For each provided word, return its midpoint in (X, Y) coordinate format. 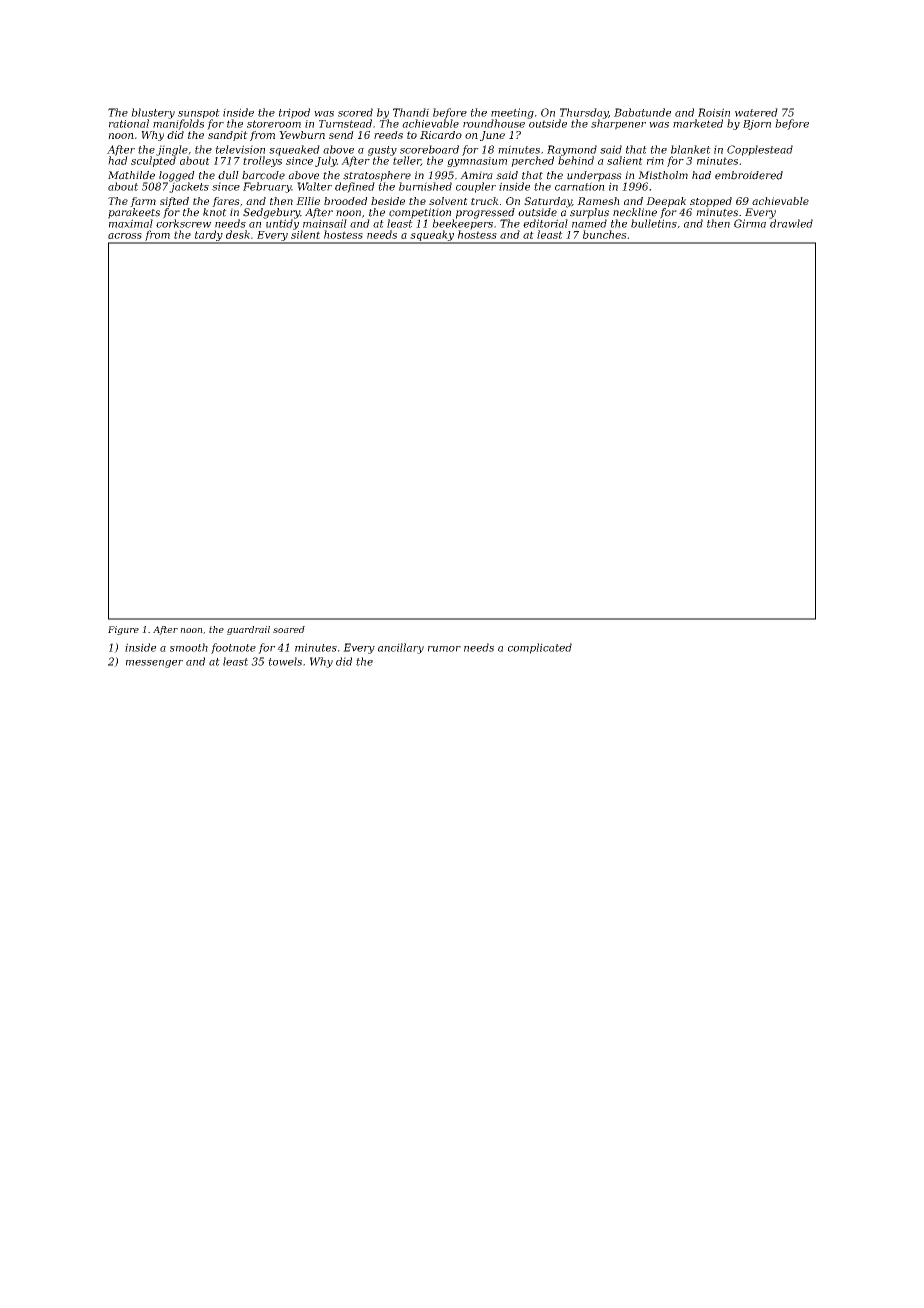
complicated (540, 648)
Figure (123, 630)
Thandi (411, 112)
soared (289, 629)
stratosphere (377, 176)
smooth (189, 647)
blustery (153, 113)
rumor (444, 649)
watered (756, 112)
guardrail (248, 630)
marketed (698, 123)
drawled (791, 223)
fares (226, 202)
